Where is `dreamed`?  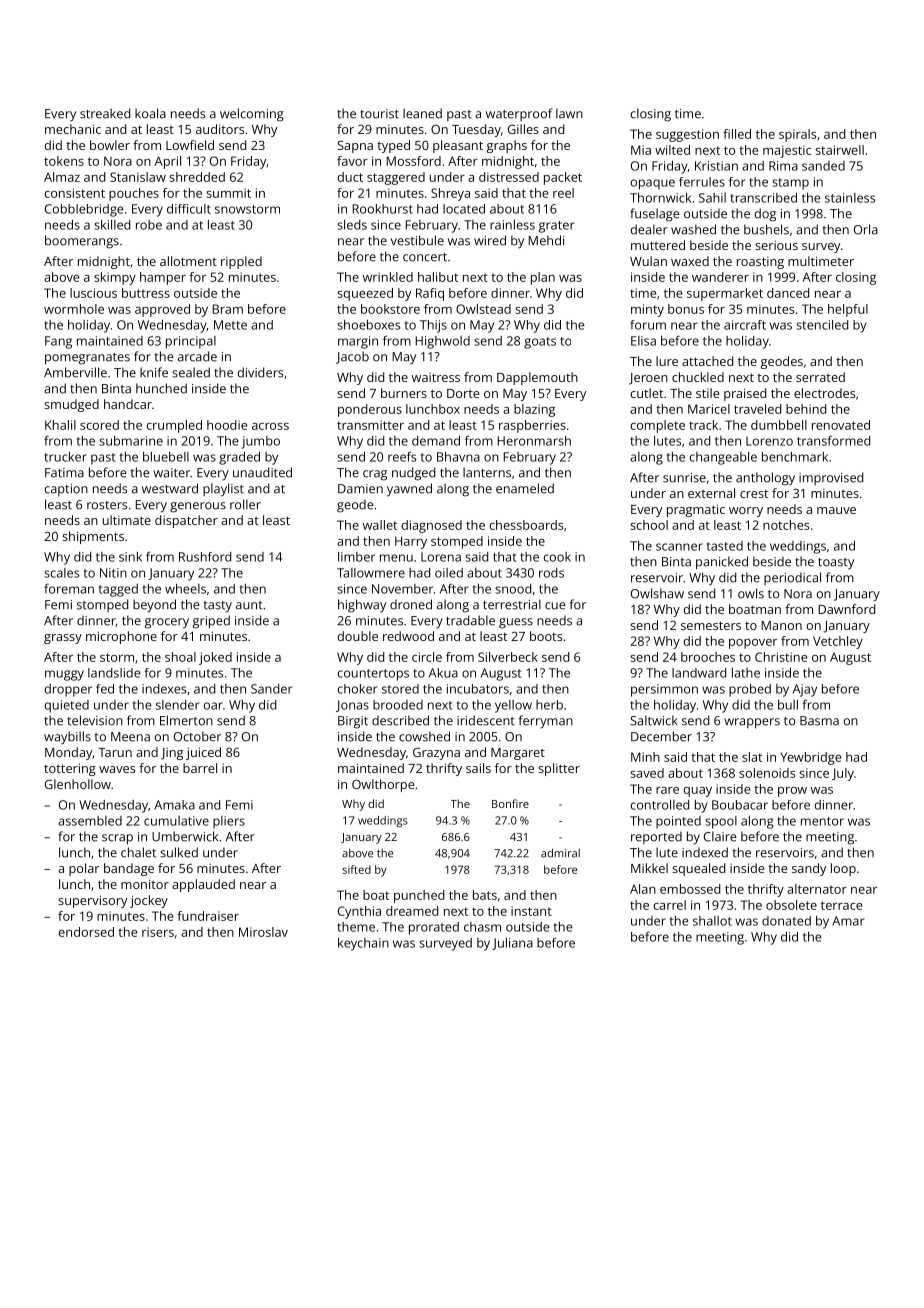 dreamed is located at coordinates (412, 911).
